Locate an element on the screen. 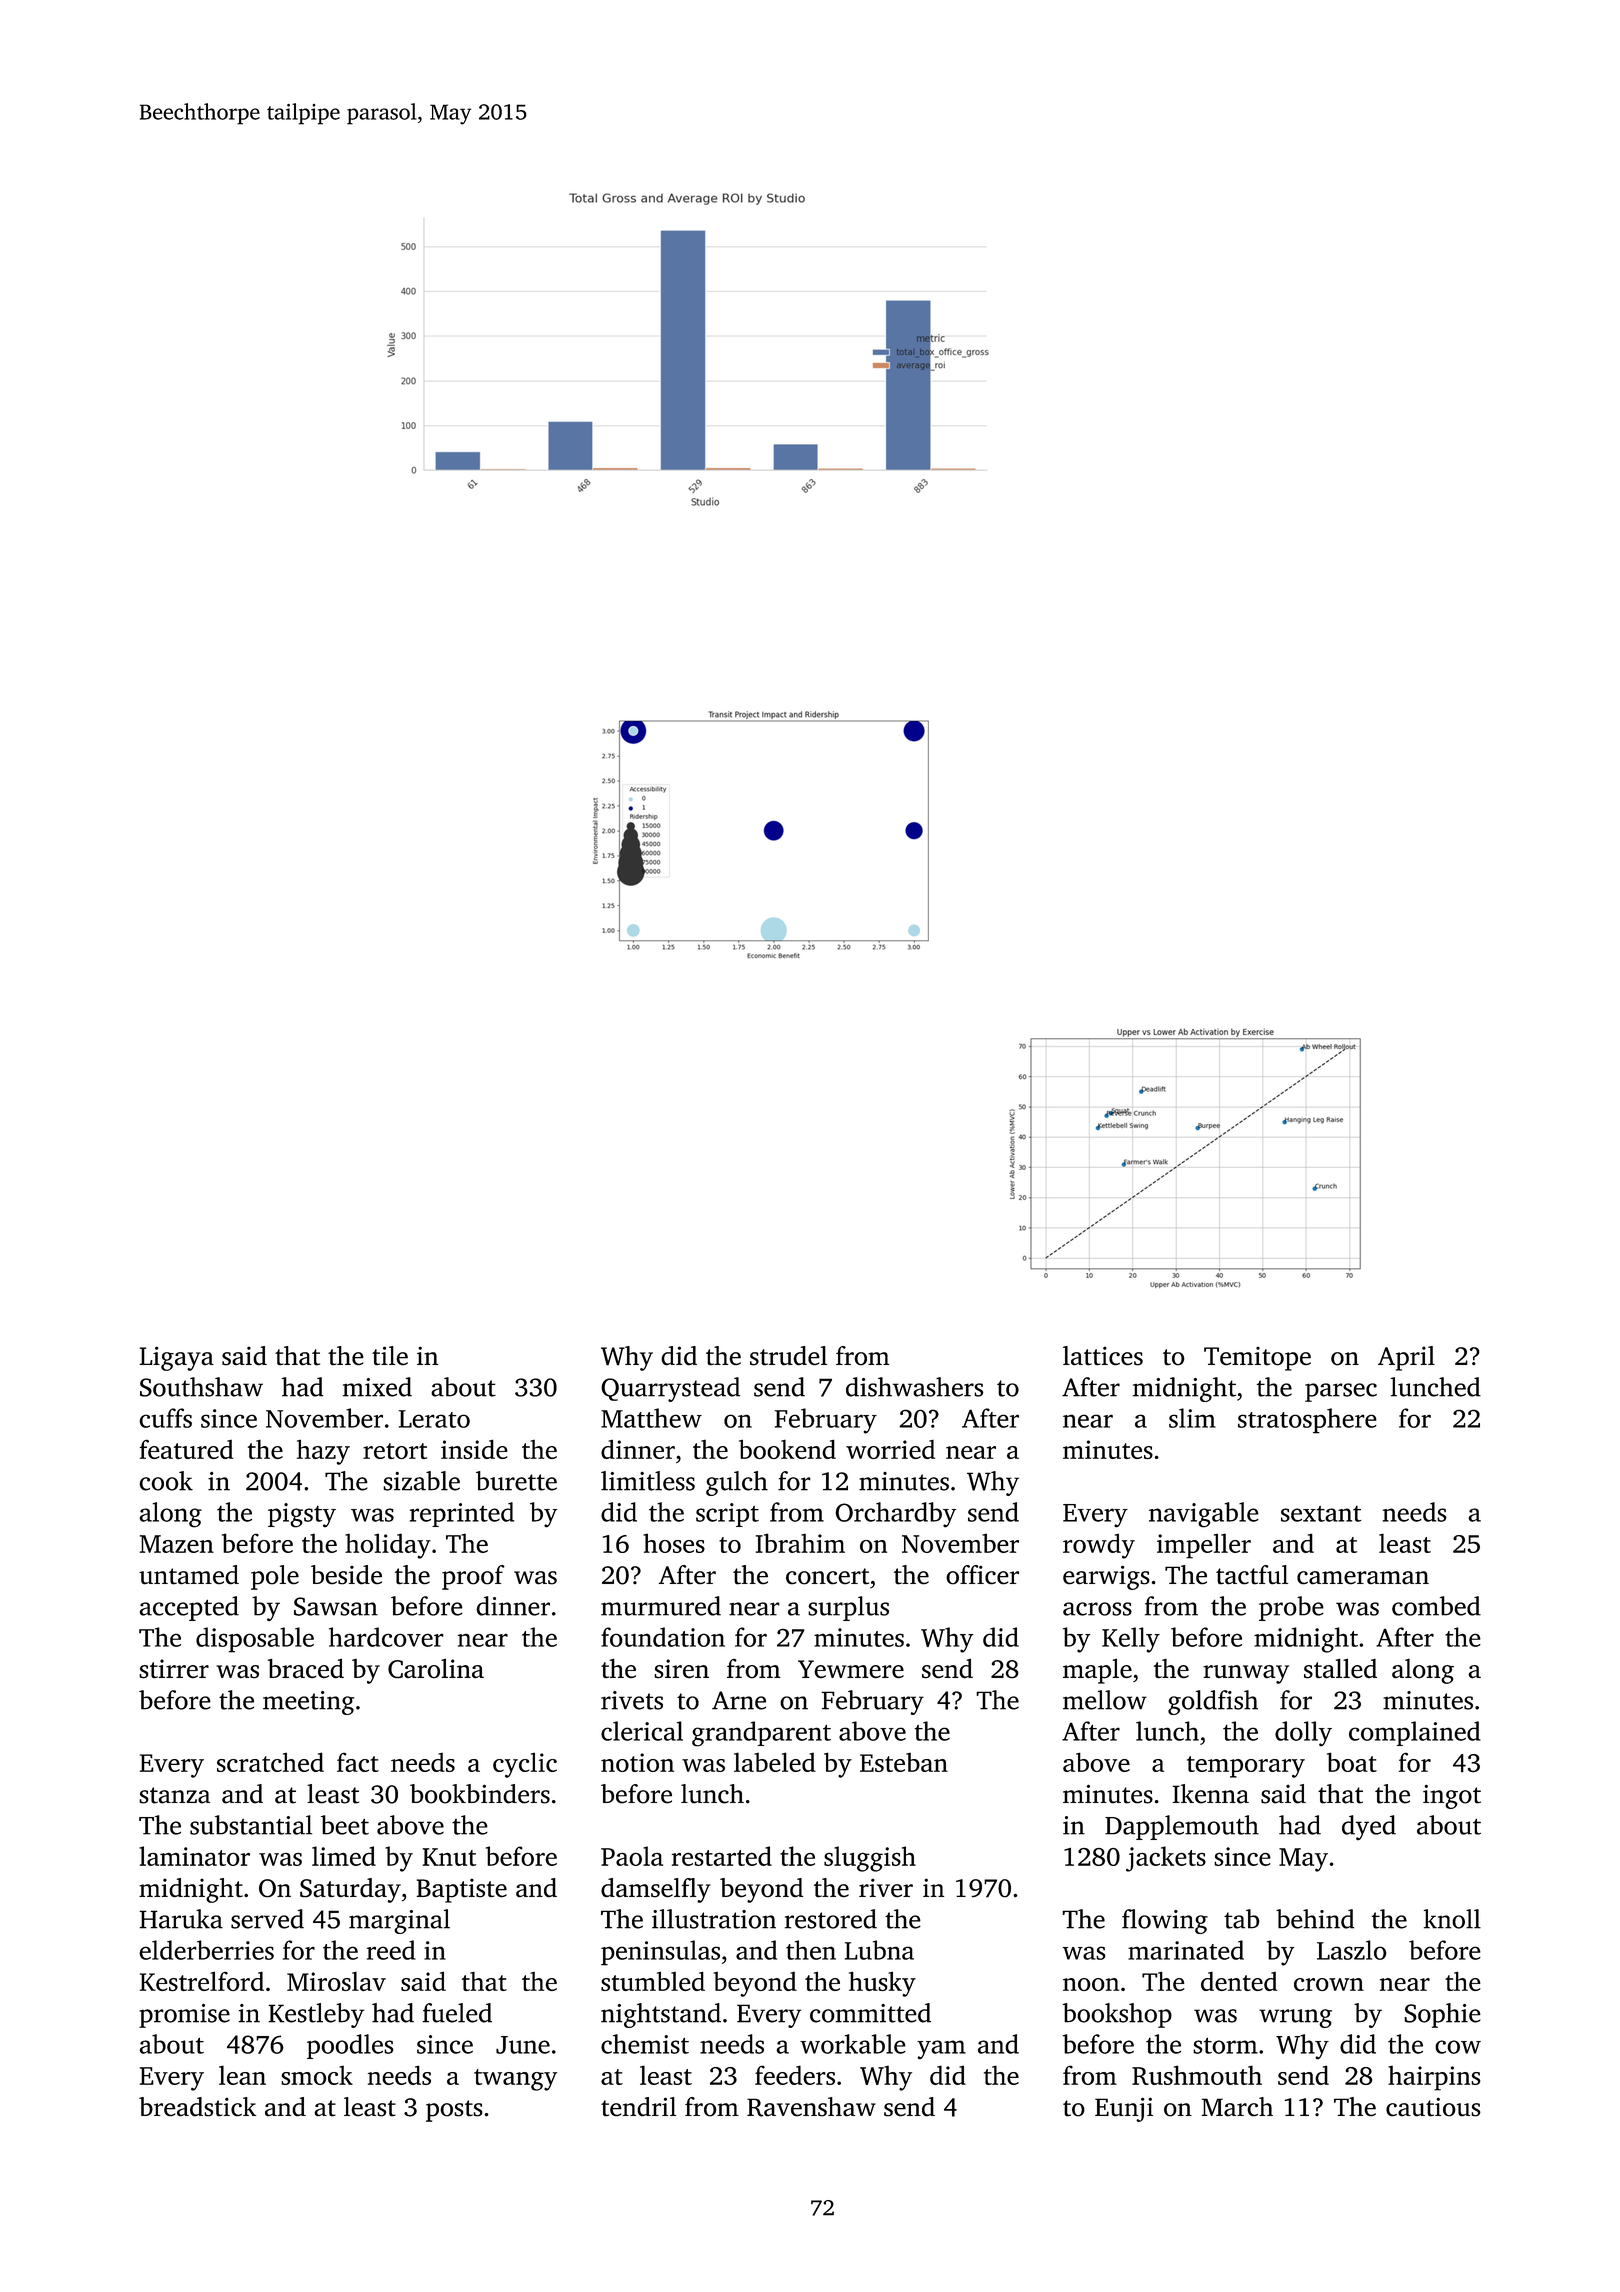 This screenshot has height=2292, width=1620. gulch is located at coordinates (737, 1483).
